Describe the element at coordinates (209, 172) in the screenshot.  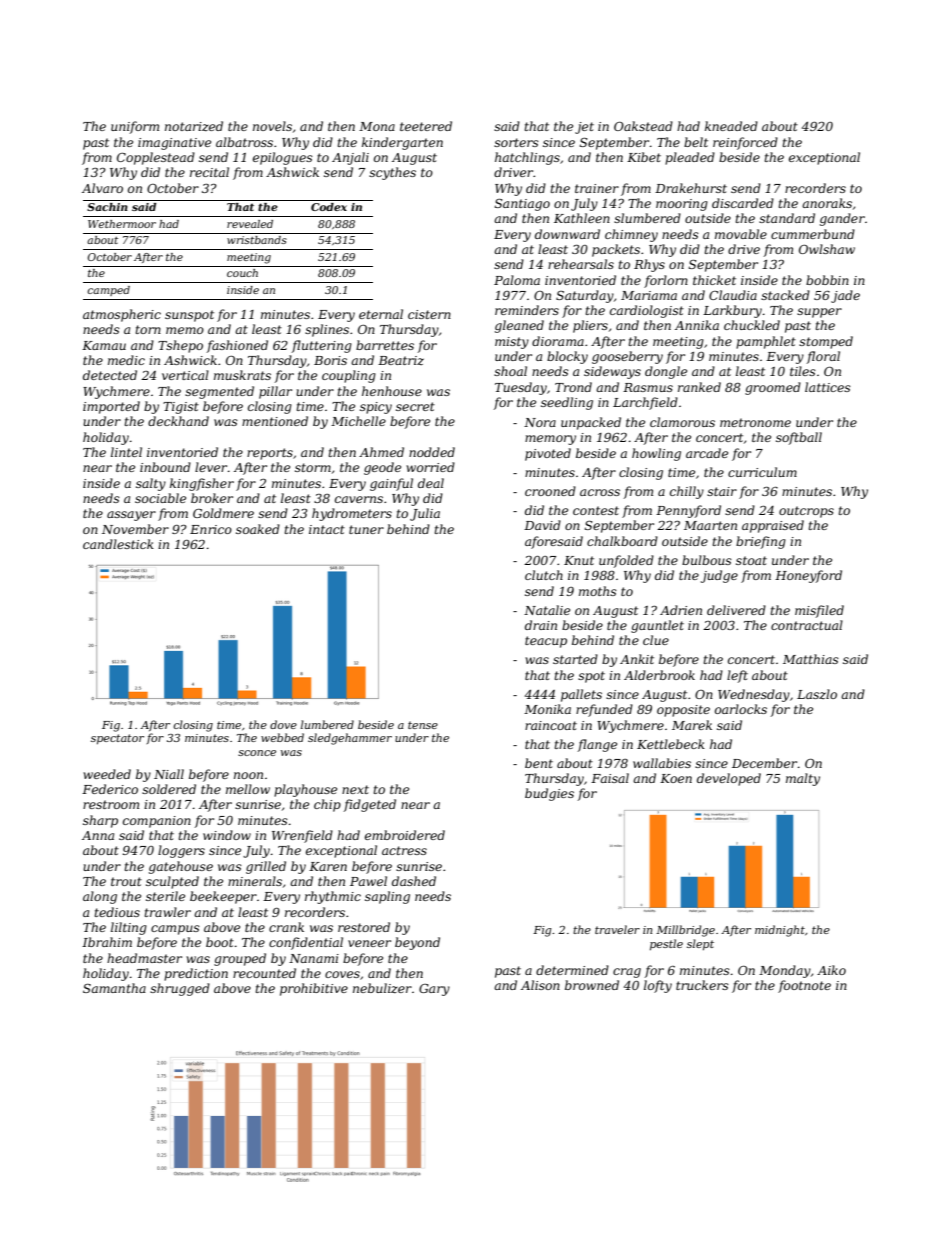
I see `recital` at that location.
